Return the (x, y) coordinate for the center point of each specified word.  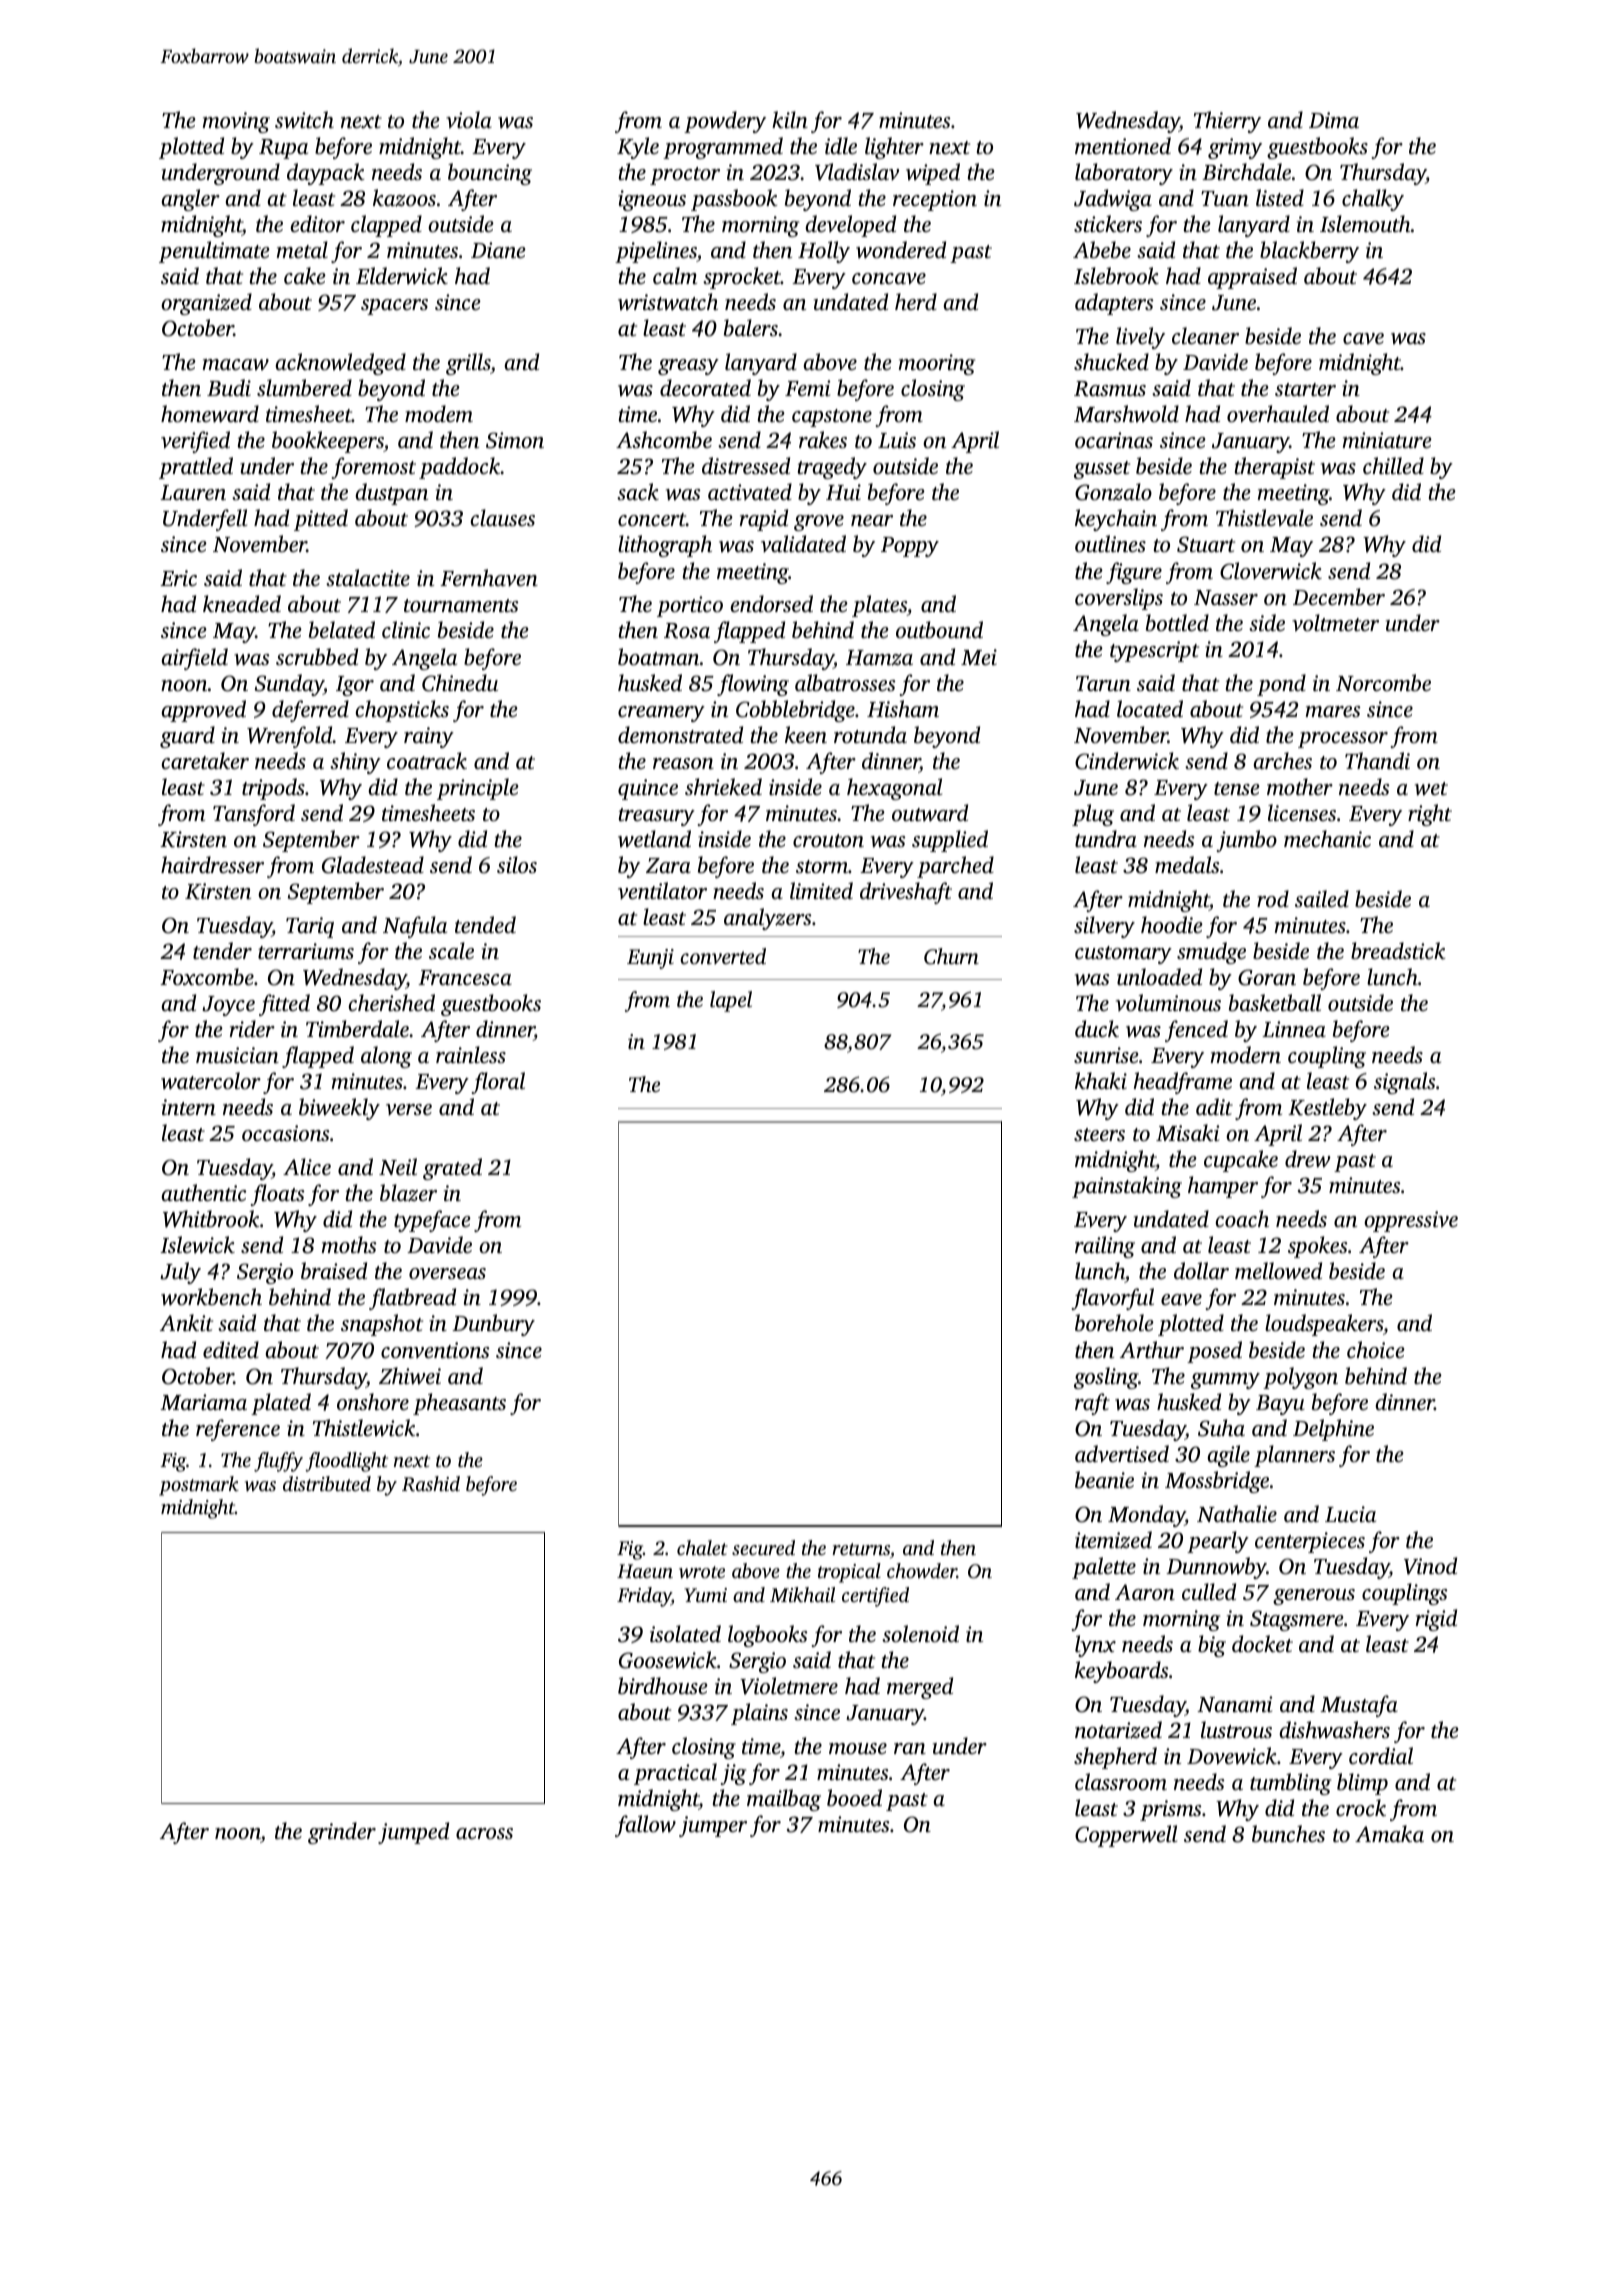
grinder (342, 1833)
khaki (1101, 1080)
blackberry (1309, 252)
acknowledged (341, 364)
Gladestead (373, 865)
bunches (1288, 1833)
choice (1376, 1349)
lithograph (665, 546)
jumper (713, 1826)
